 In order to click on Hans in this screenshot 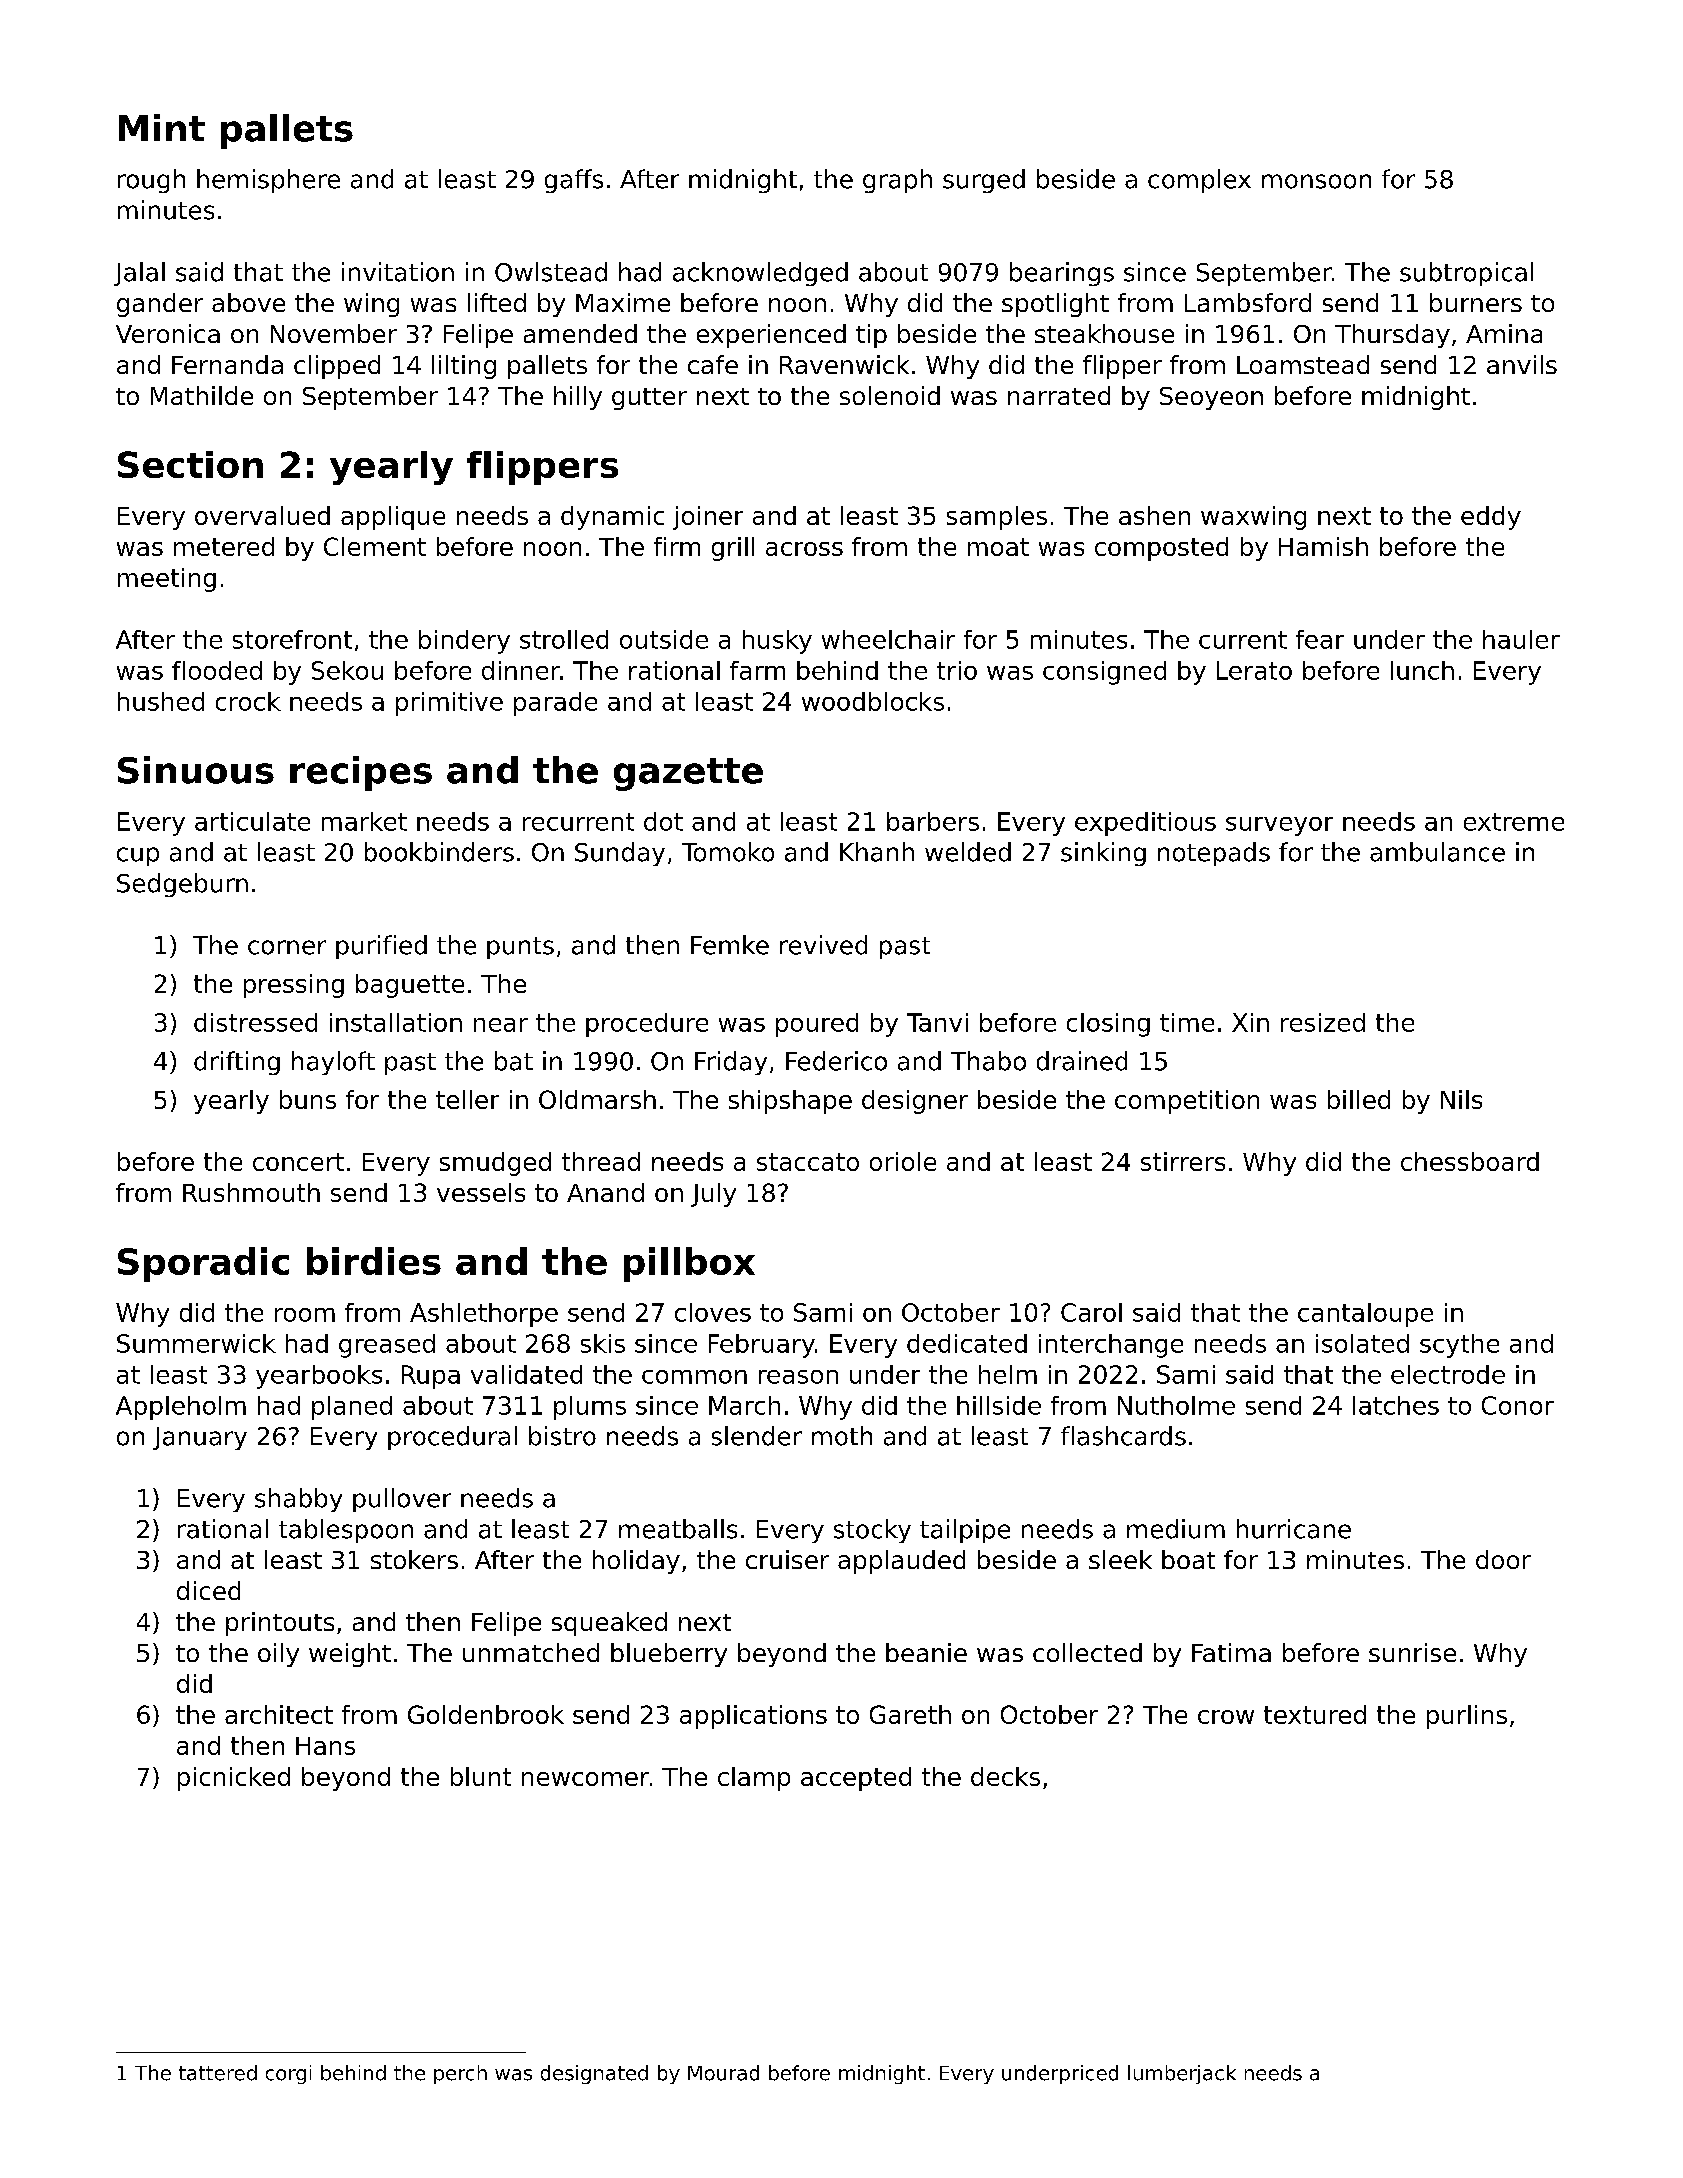, I will do `click(325, 1746)`.
